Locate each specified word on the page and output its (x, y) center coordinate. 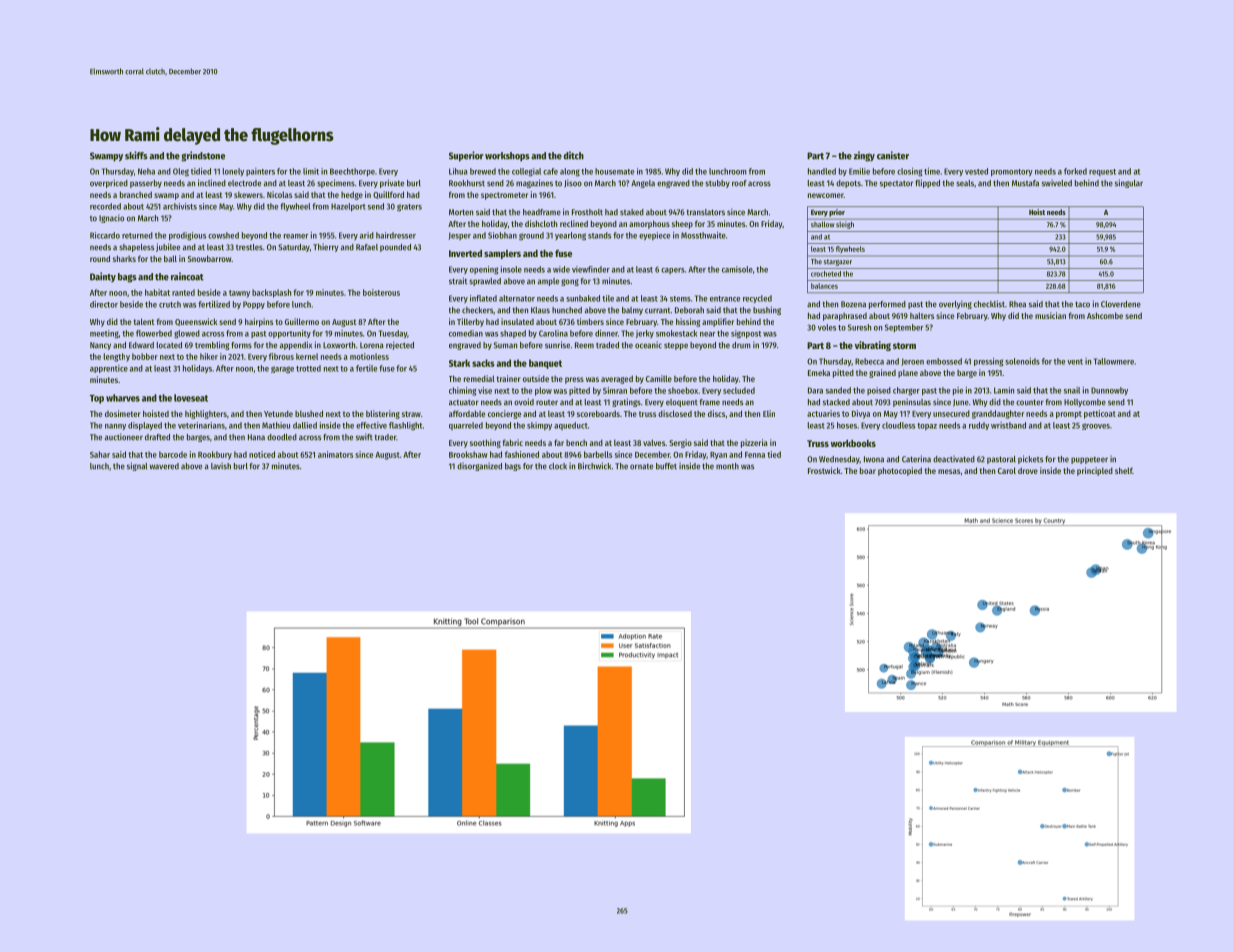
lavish (221, 466)
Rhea (1017, 304)
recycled (757, 299)
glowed (187, 334)
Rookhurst (467, 183)
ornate (641, 466)
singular (1129, 183)
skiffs (136, 155)
